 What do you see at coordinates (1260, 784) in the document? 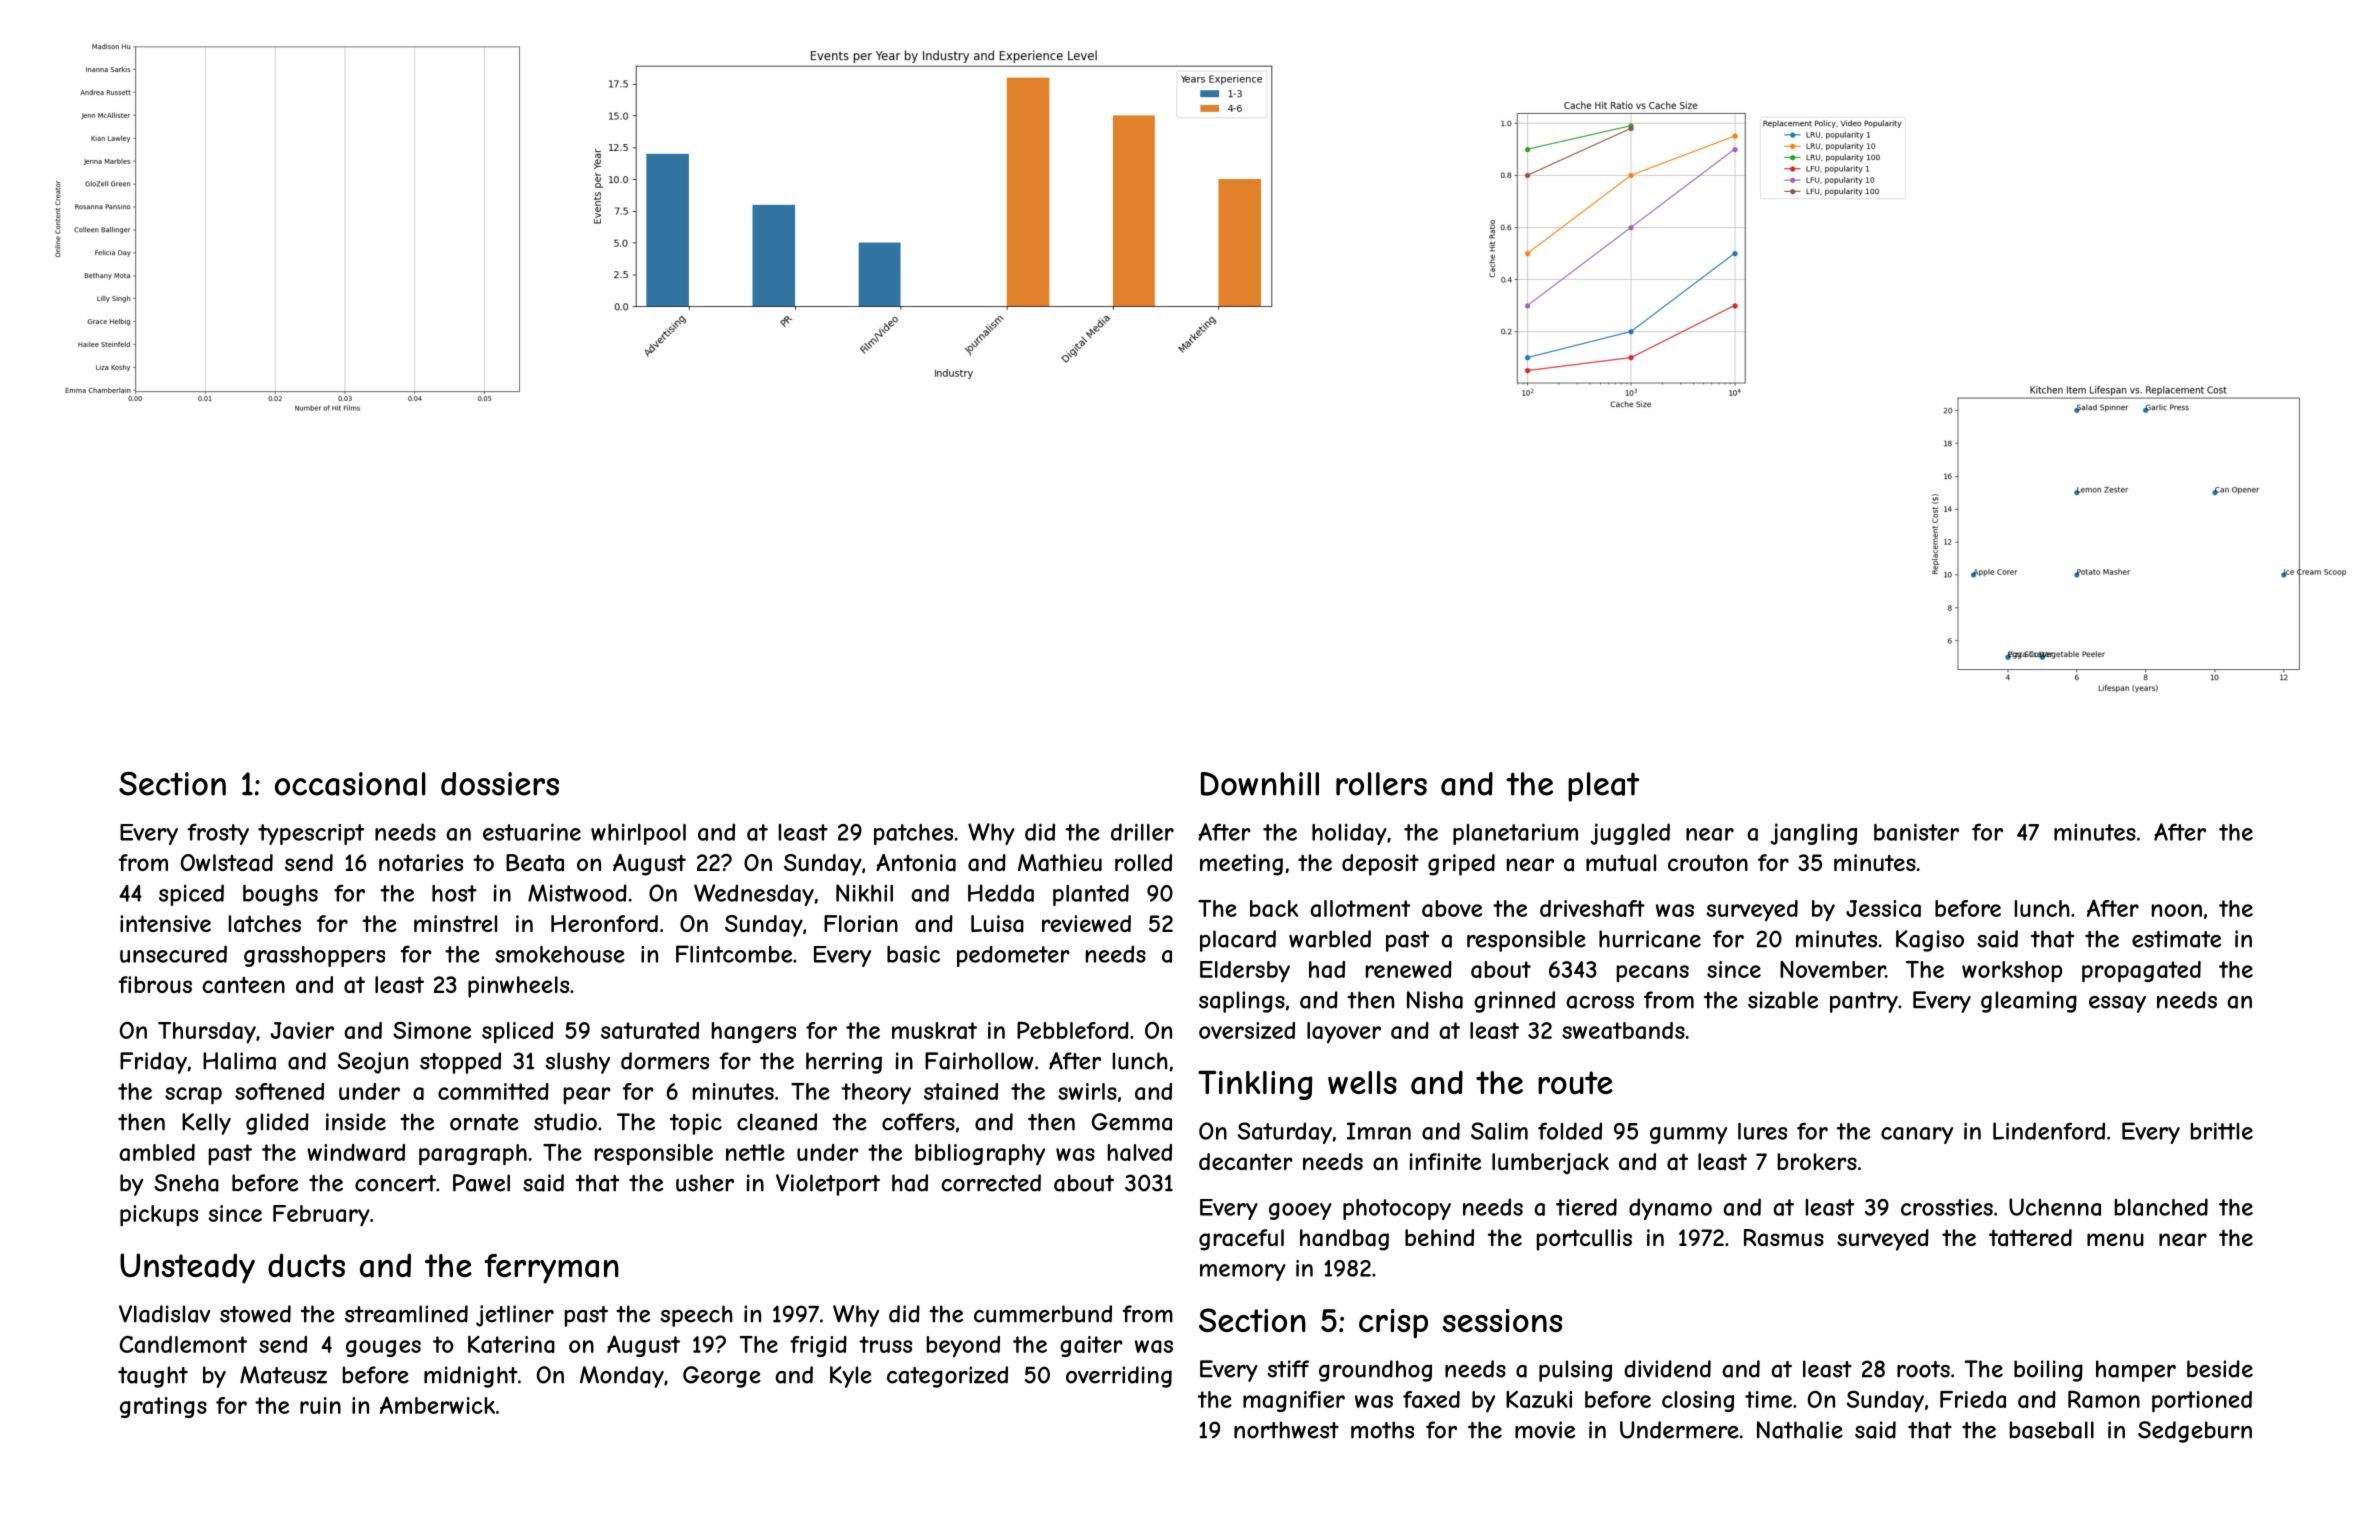
I see `Downhill` at bounding box center [1260, 784].
